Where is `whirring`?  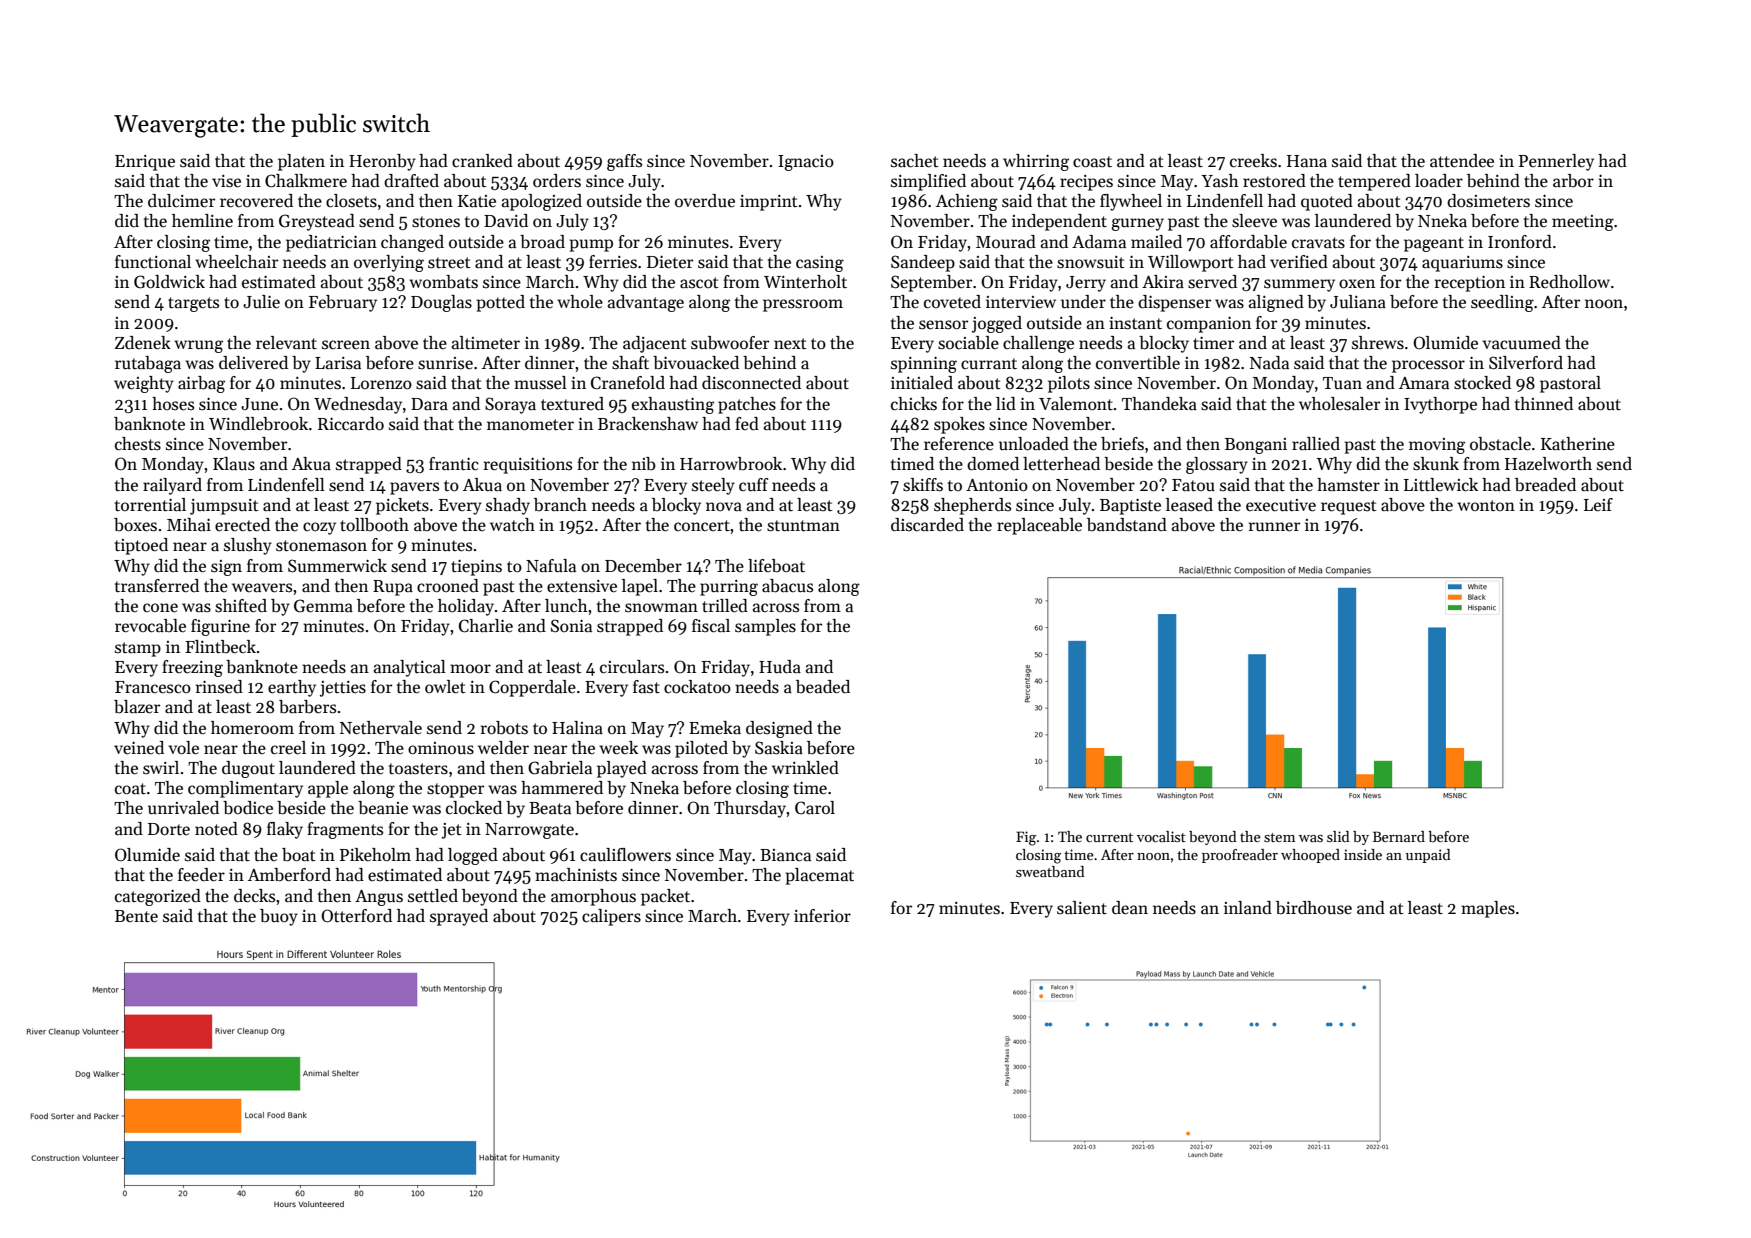 whirring is located at coordinates (1036, 162).
